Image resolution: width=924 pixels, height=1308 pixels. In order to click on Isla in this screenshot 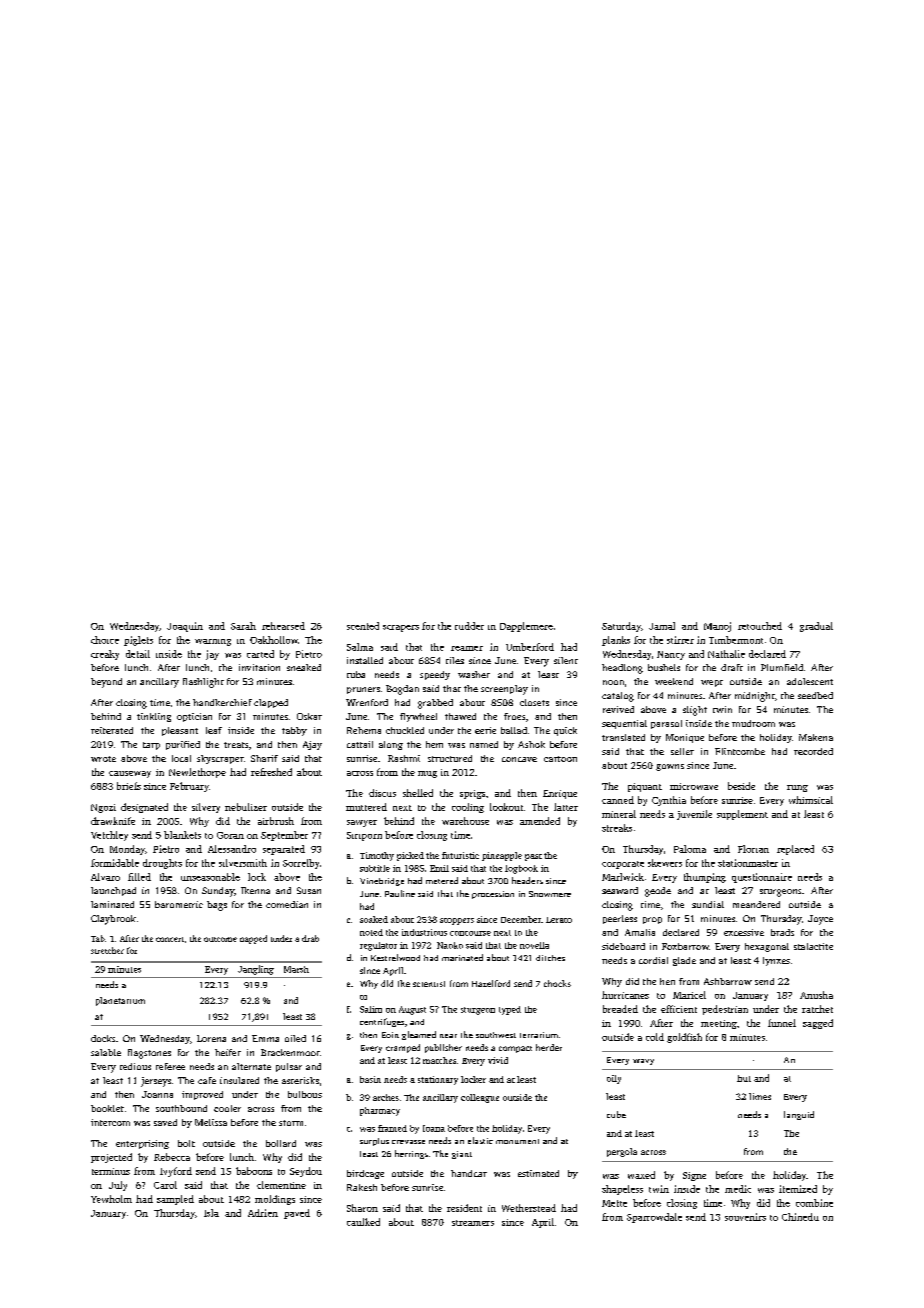, I will do `click(211, 1213)`.
